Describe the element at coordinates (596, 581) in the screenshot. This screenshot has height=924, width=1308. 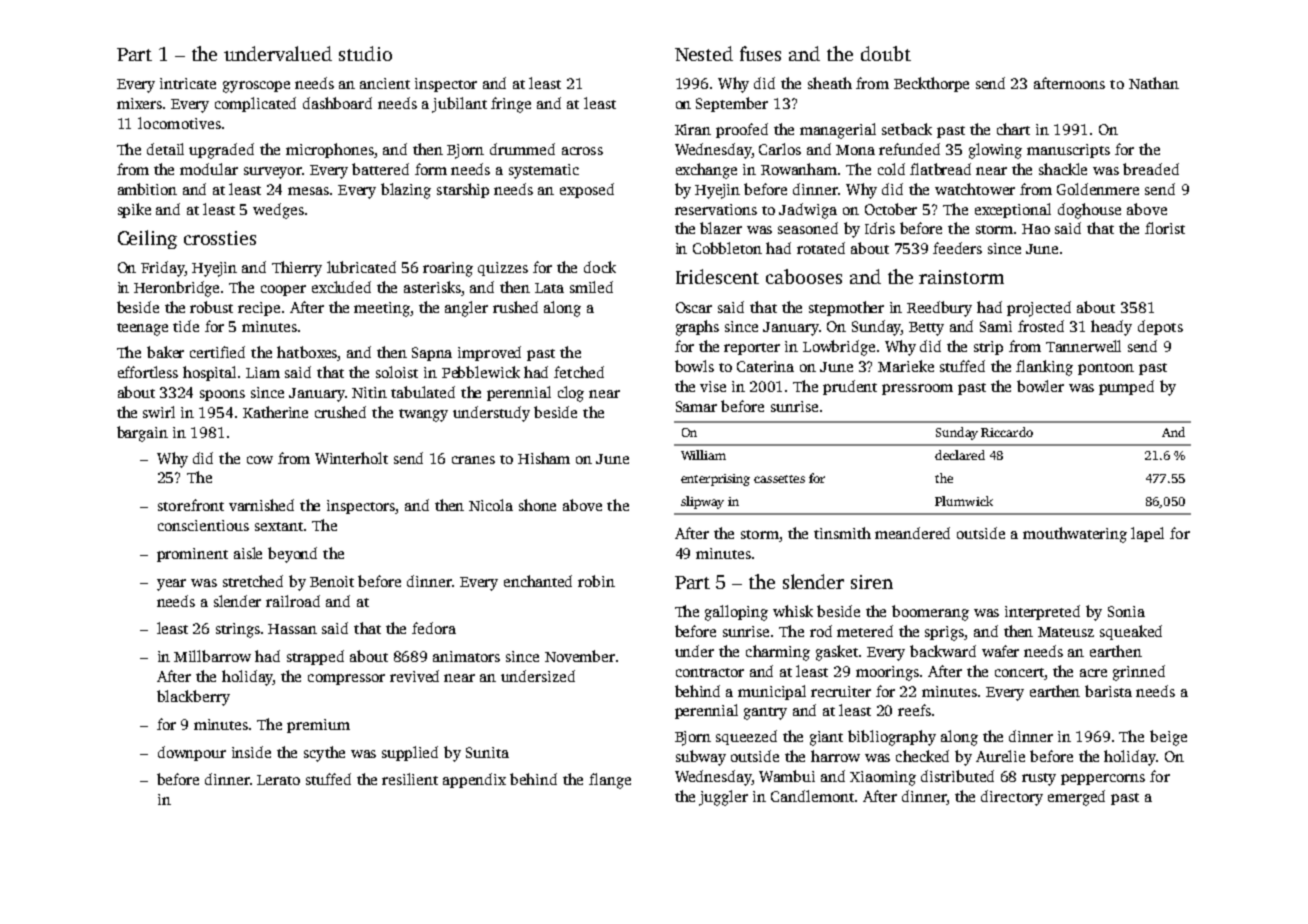
I see `robin` at that location.
